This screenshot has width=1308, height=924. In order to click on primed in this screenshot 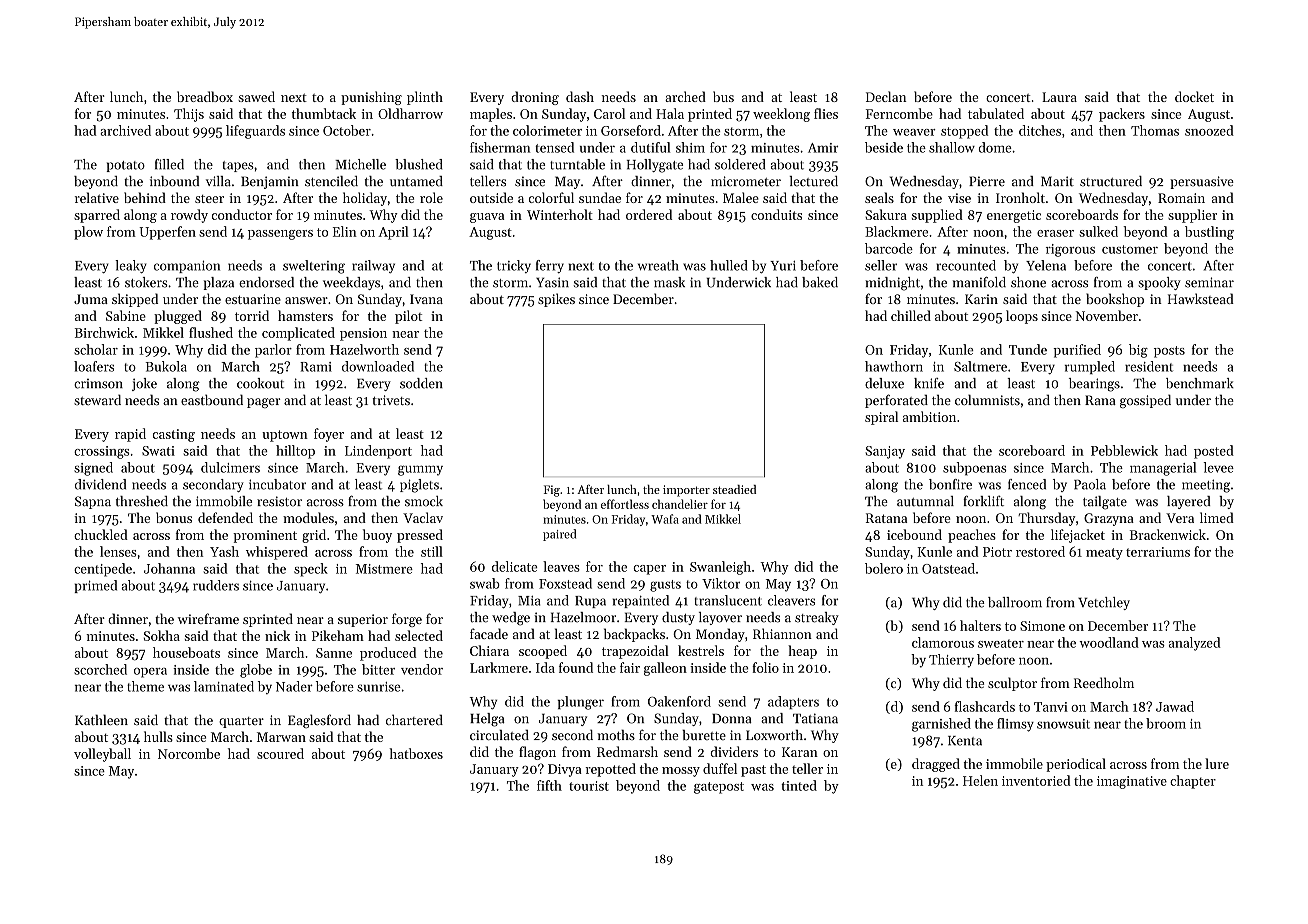, I will do `click(95, 586)`.
